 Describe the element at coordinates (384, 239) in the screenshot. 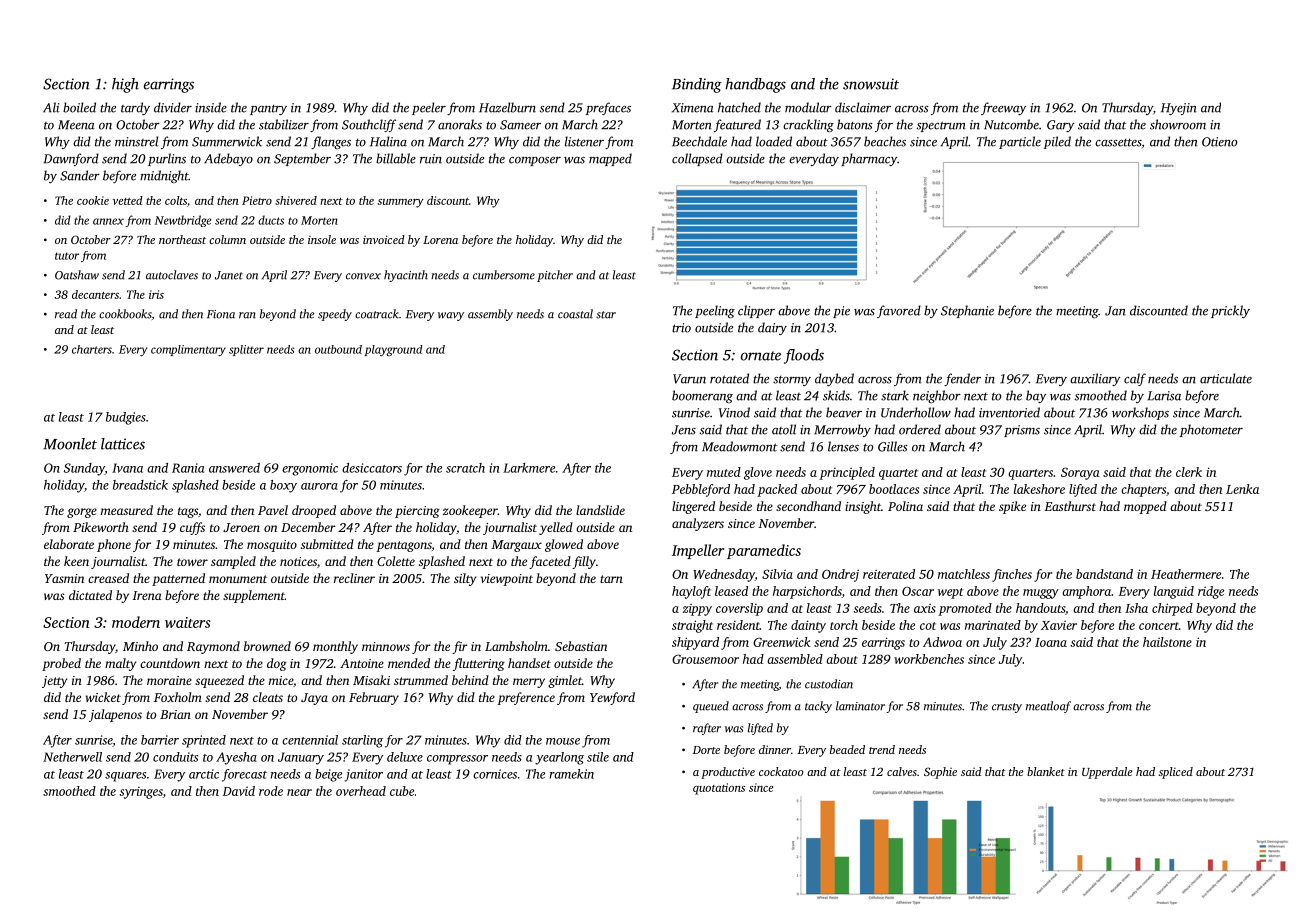

I see `invoiced` at that location.
